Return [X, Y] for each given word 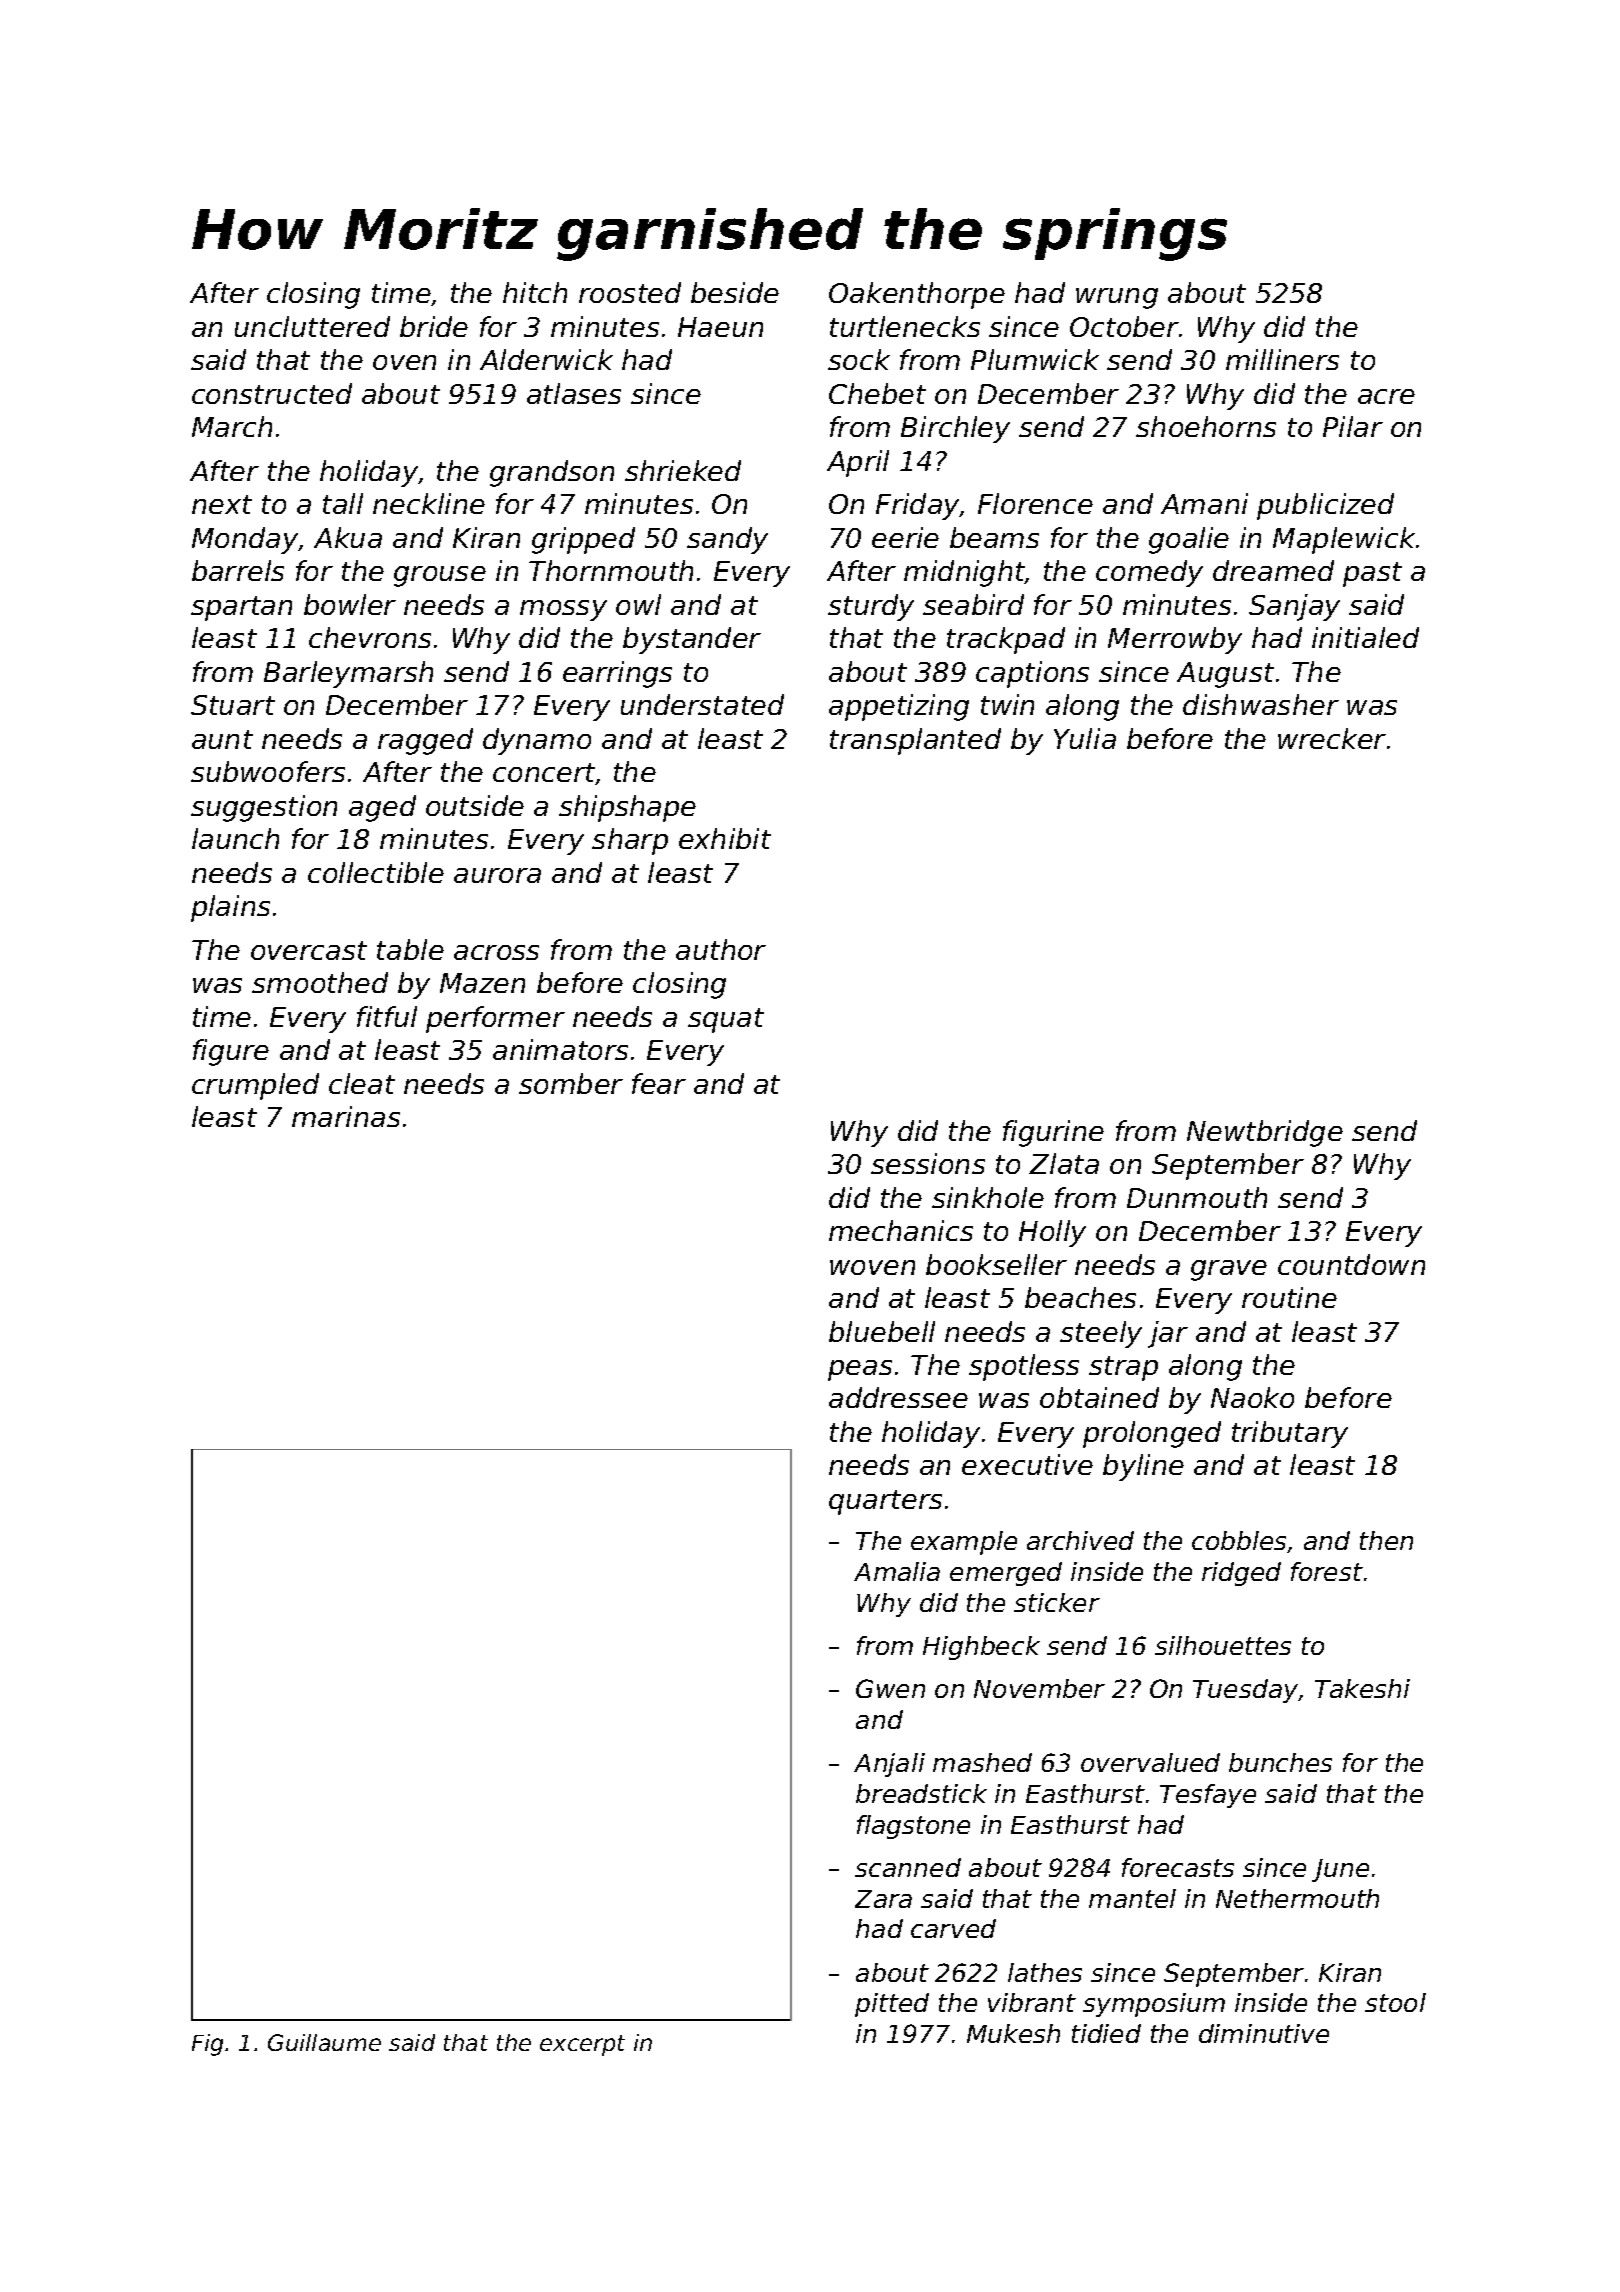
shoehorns [1206, 426]
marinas [346, 1116]
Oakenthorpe [917, 295]
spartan [241, 608]
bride [434, 326]
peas [860, 1370]
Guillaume [324, 2042]
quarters [885, 1502]
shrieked [683, 470]
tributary [1290, 1434]
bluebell [882, 1331]
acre [1386, 396]
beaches [1080, 1297]
